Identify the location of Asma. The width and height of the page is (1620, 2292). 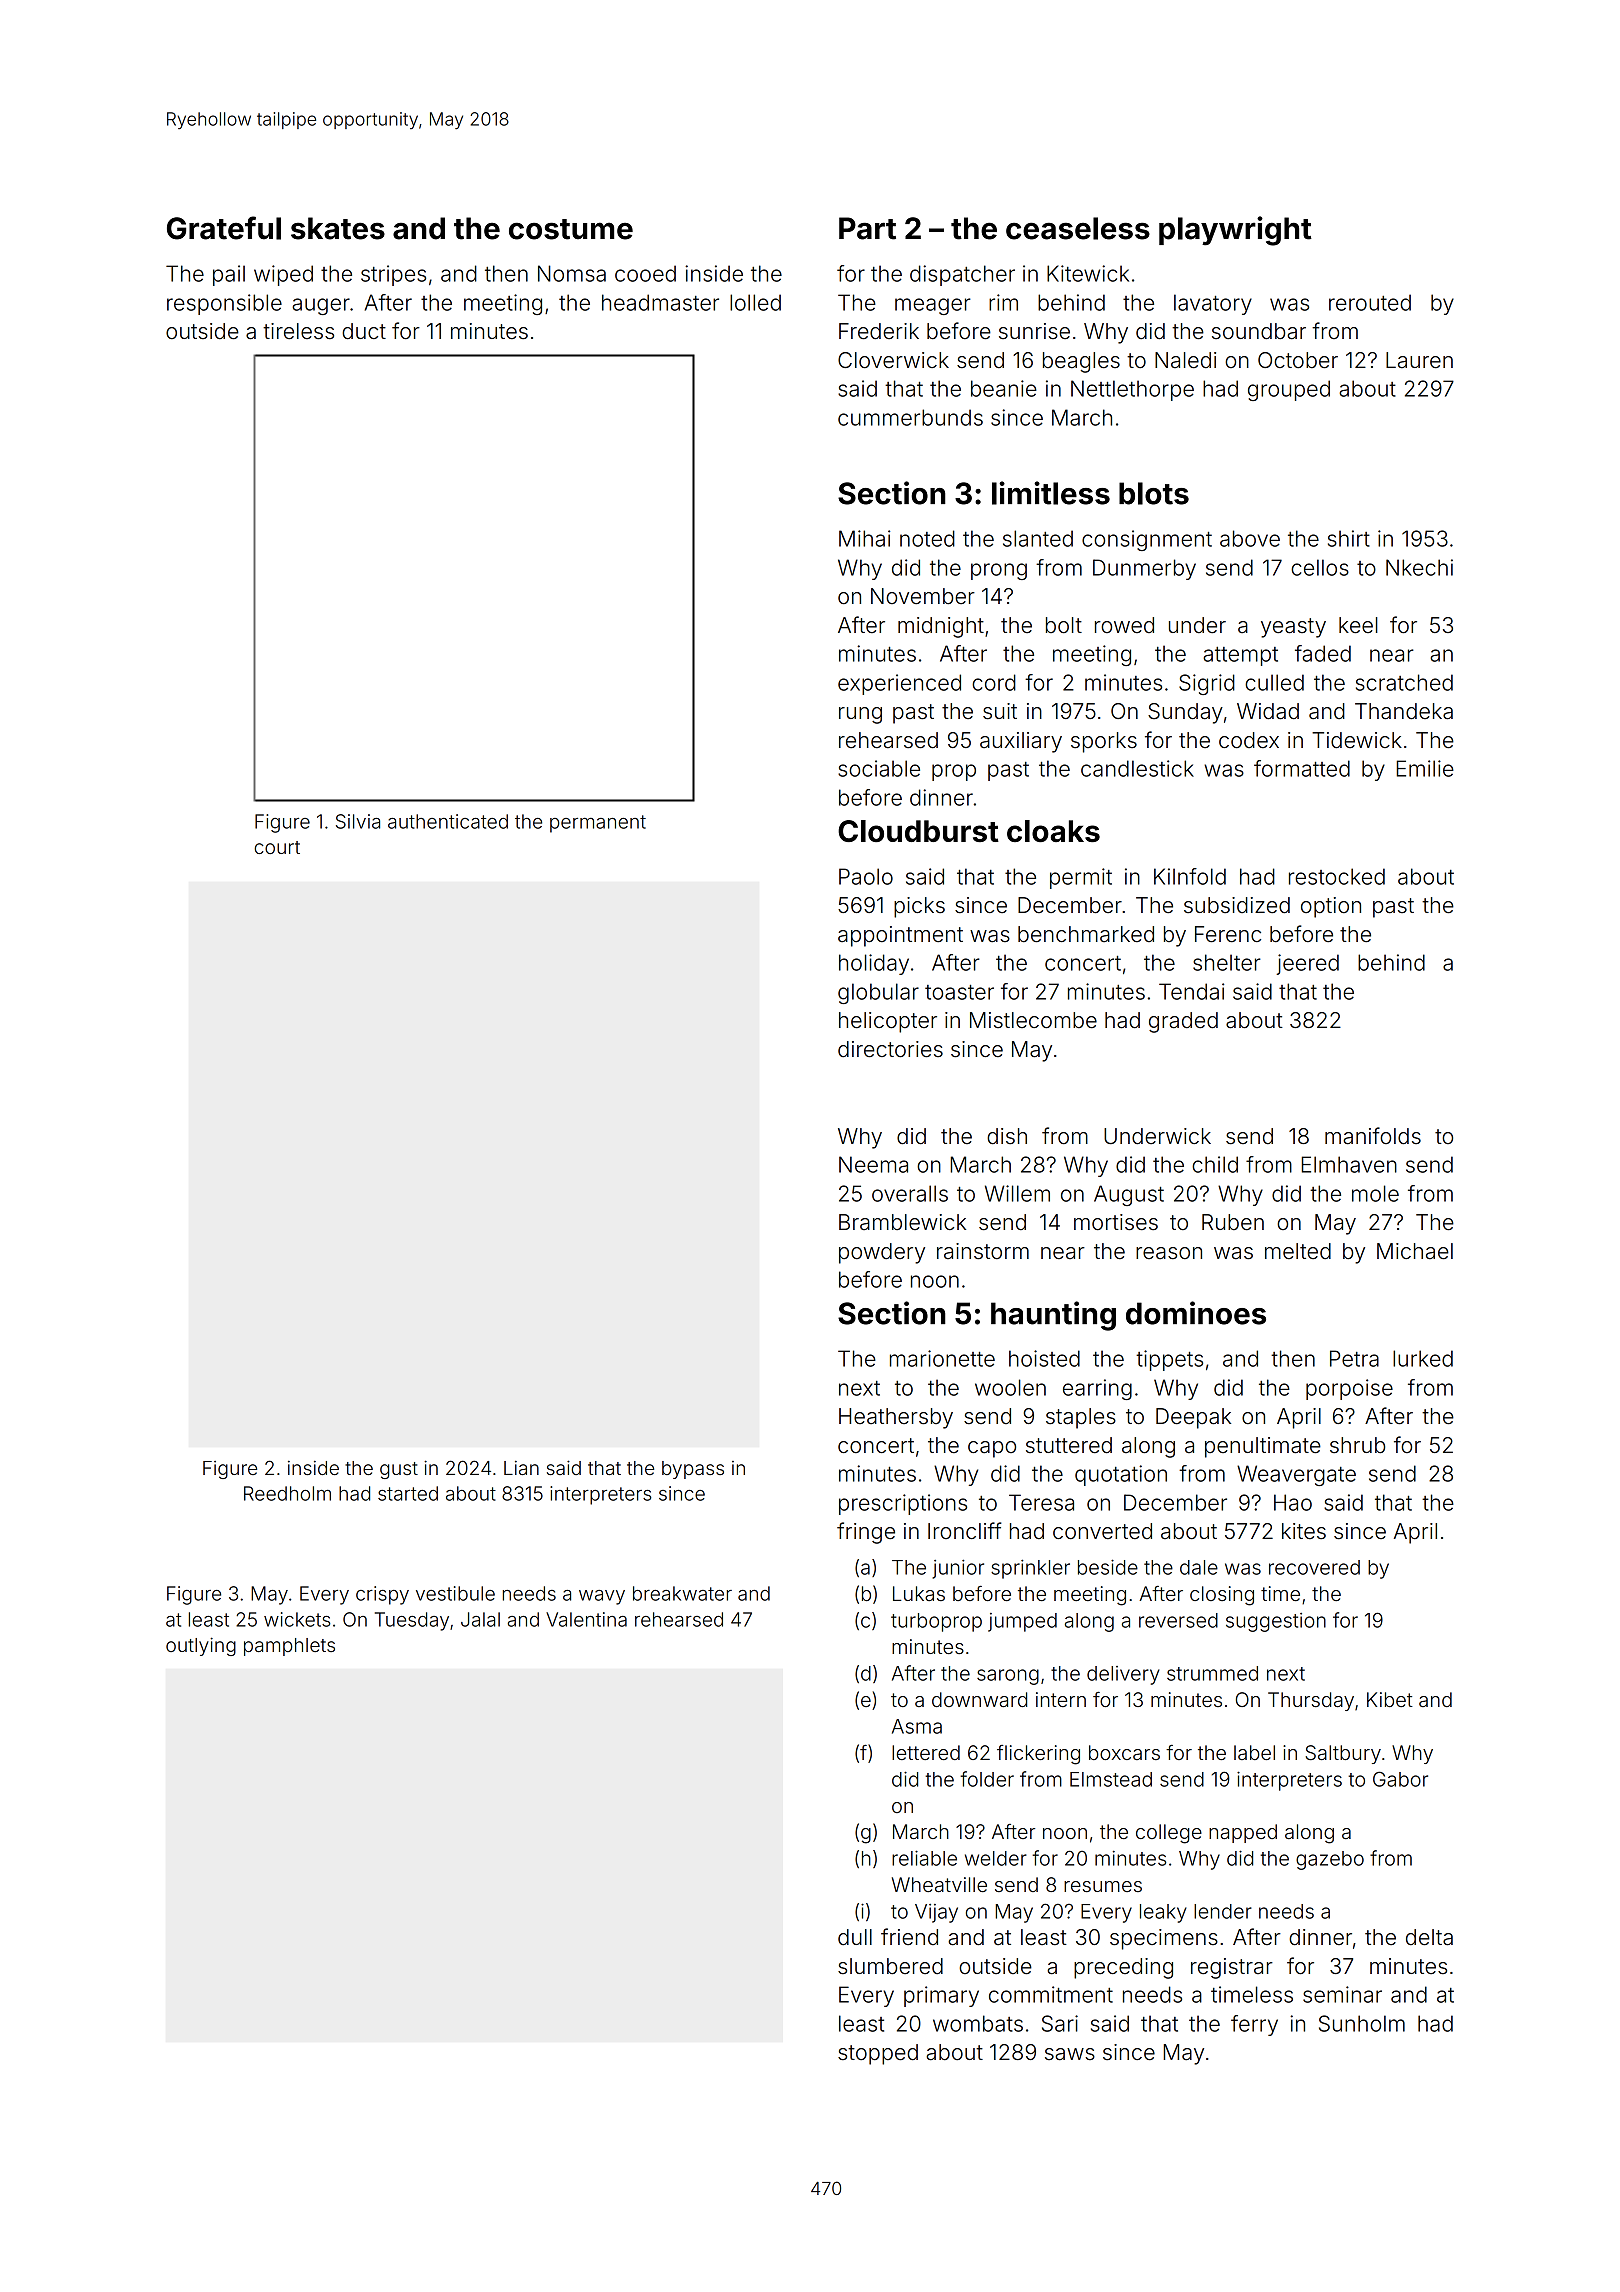
(917, 1726).
